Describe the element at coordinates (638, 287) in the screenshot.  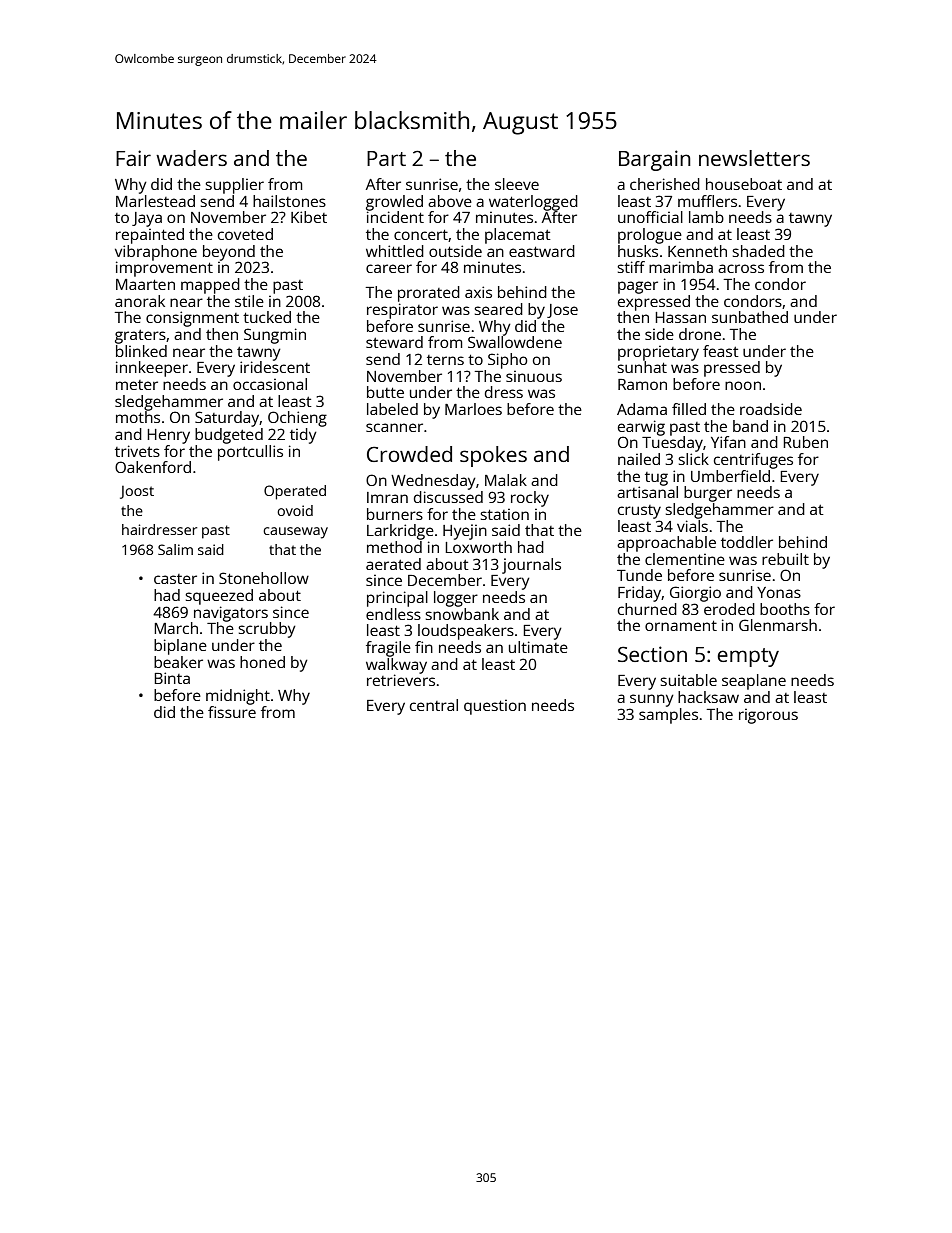
I see `pager` at that location.
